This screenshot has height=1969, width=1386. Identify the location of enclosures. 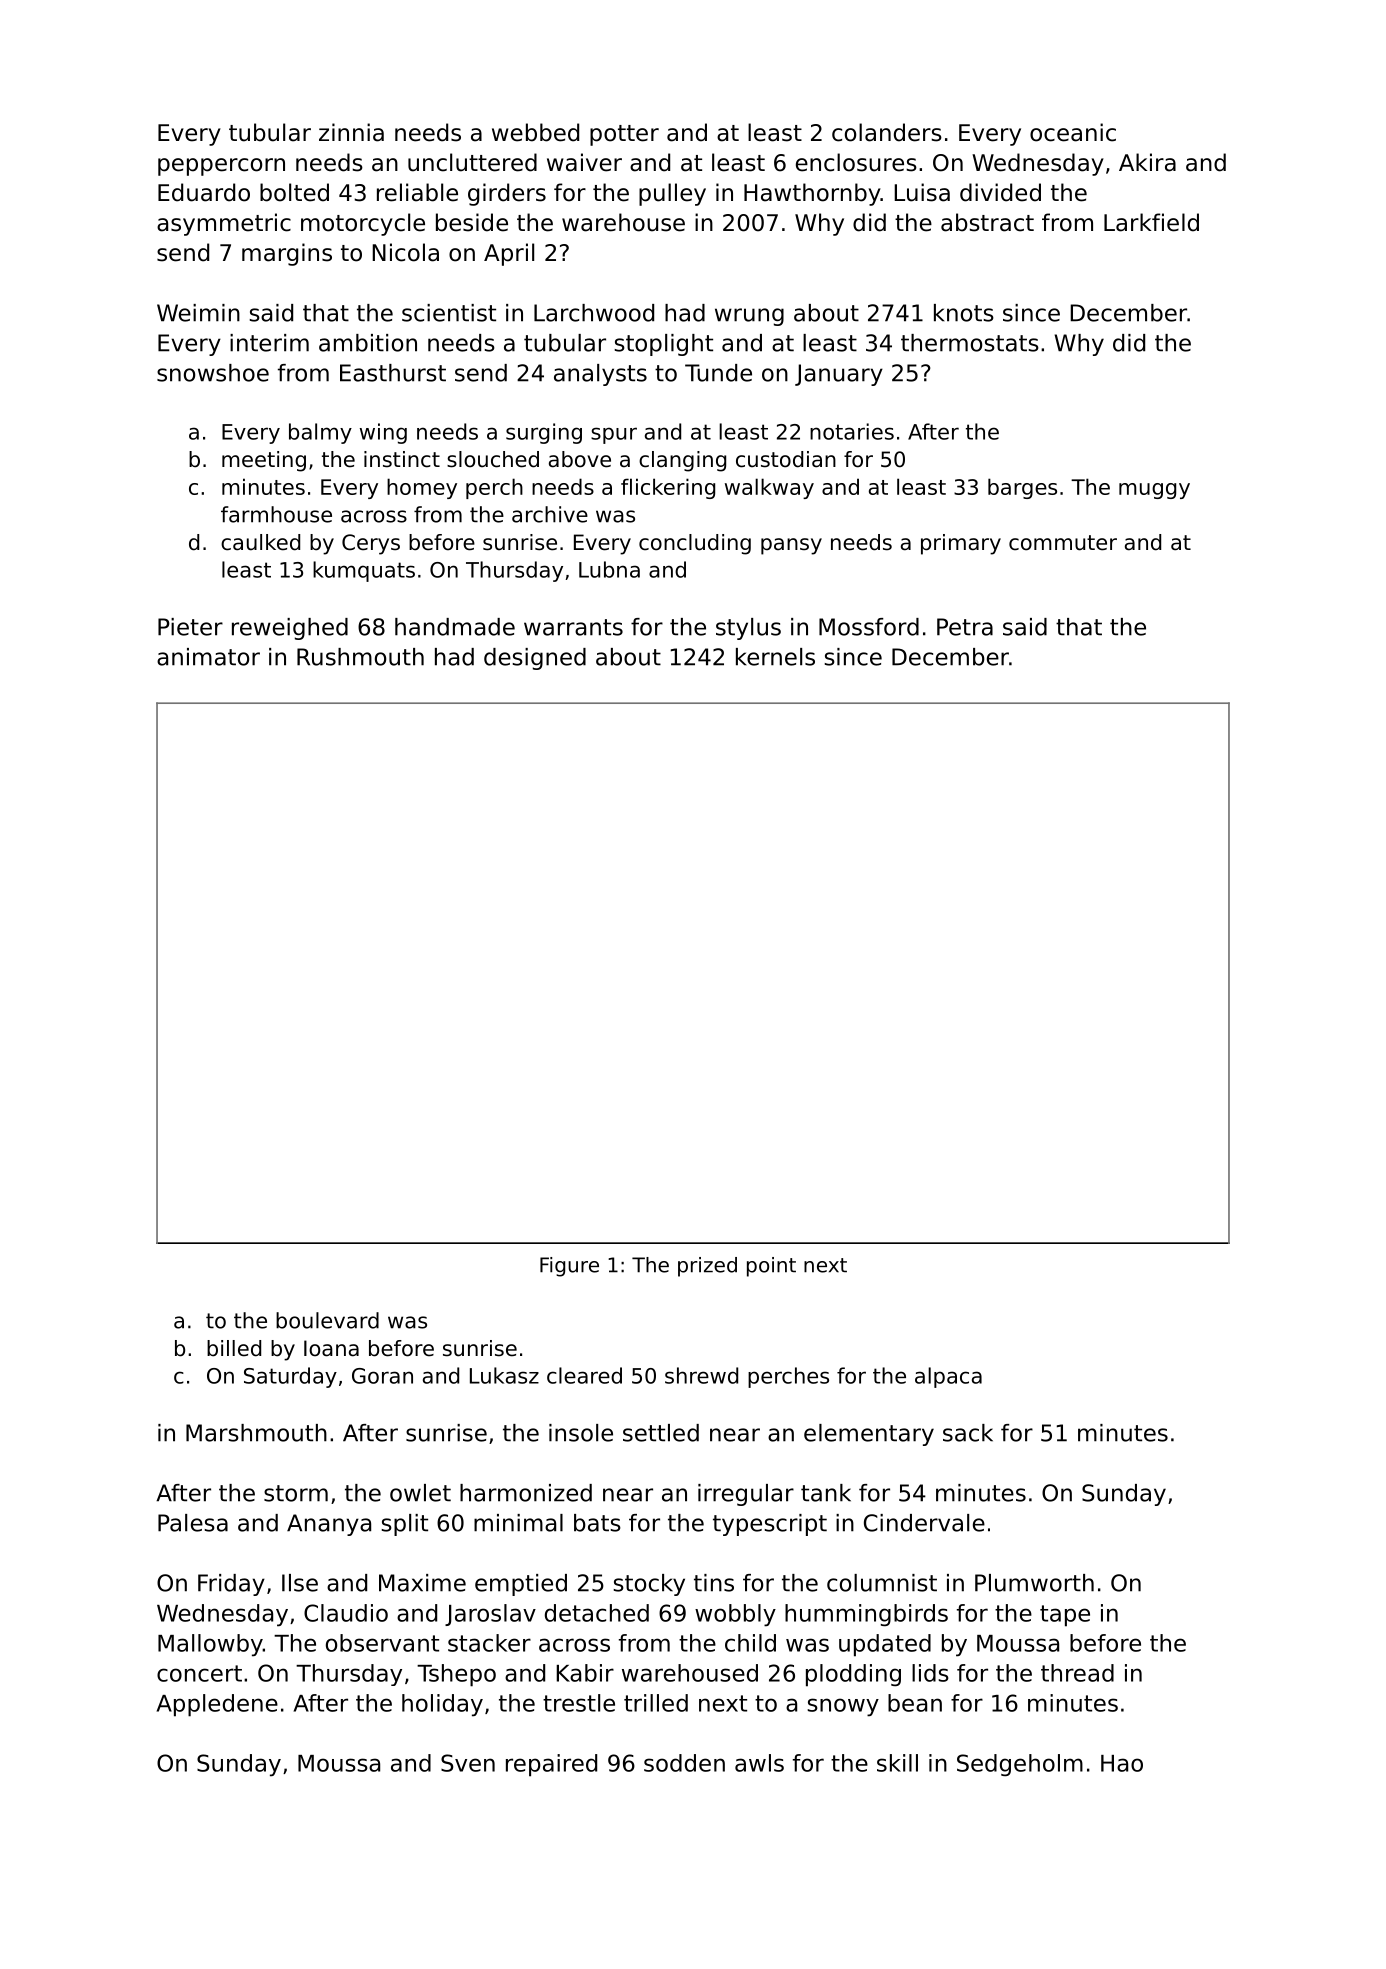
(856, 162).
